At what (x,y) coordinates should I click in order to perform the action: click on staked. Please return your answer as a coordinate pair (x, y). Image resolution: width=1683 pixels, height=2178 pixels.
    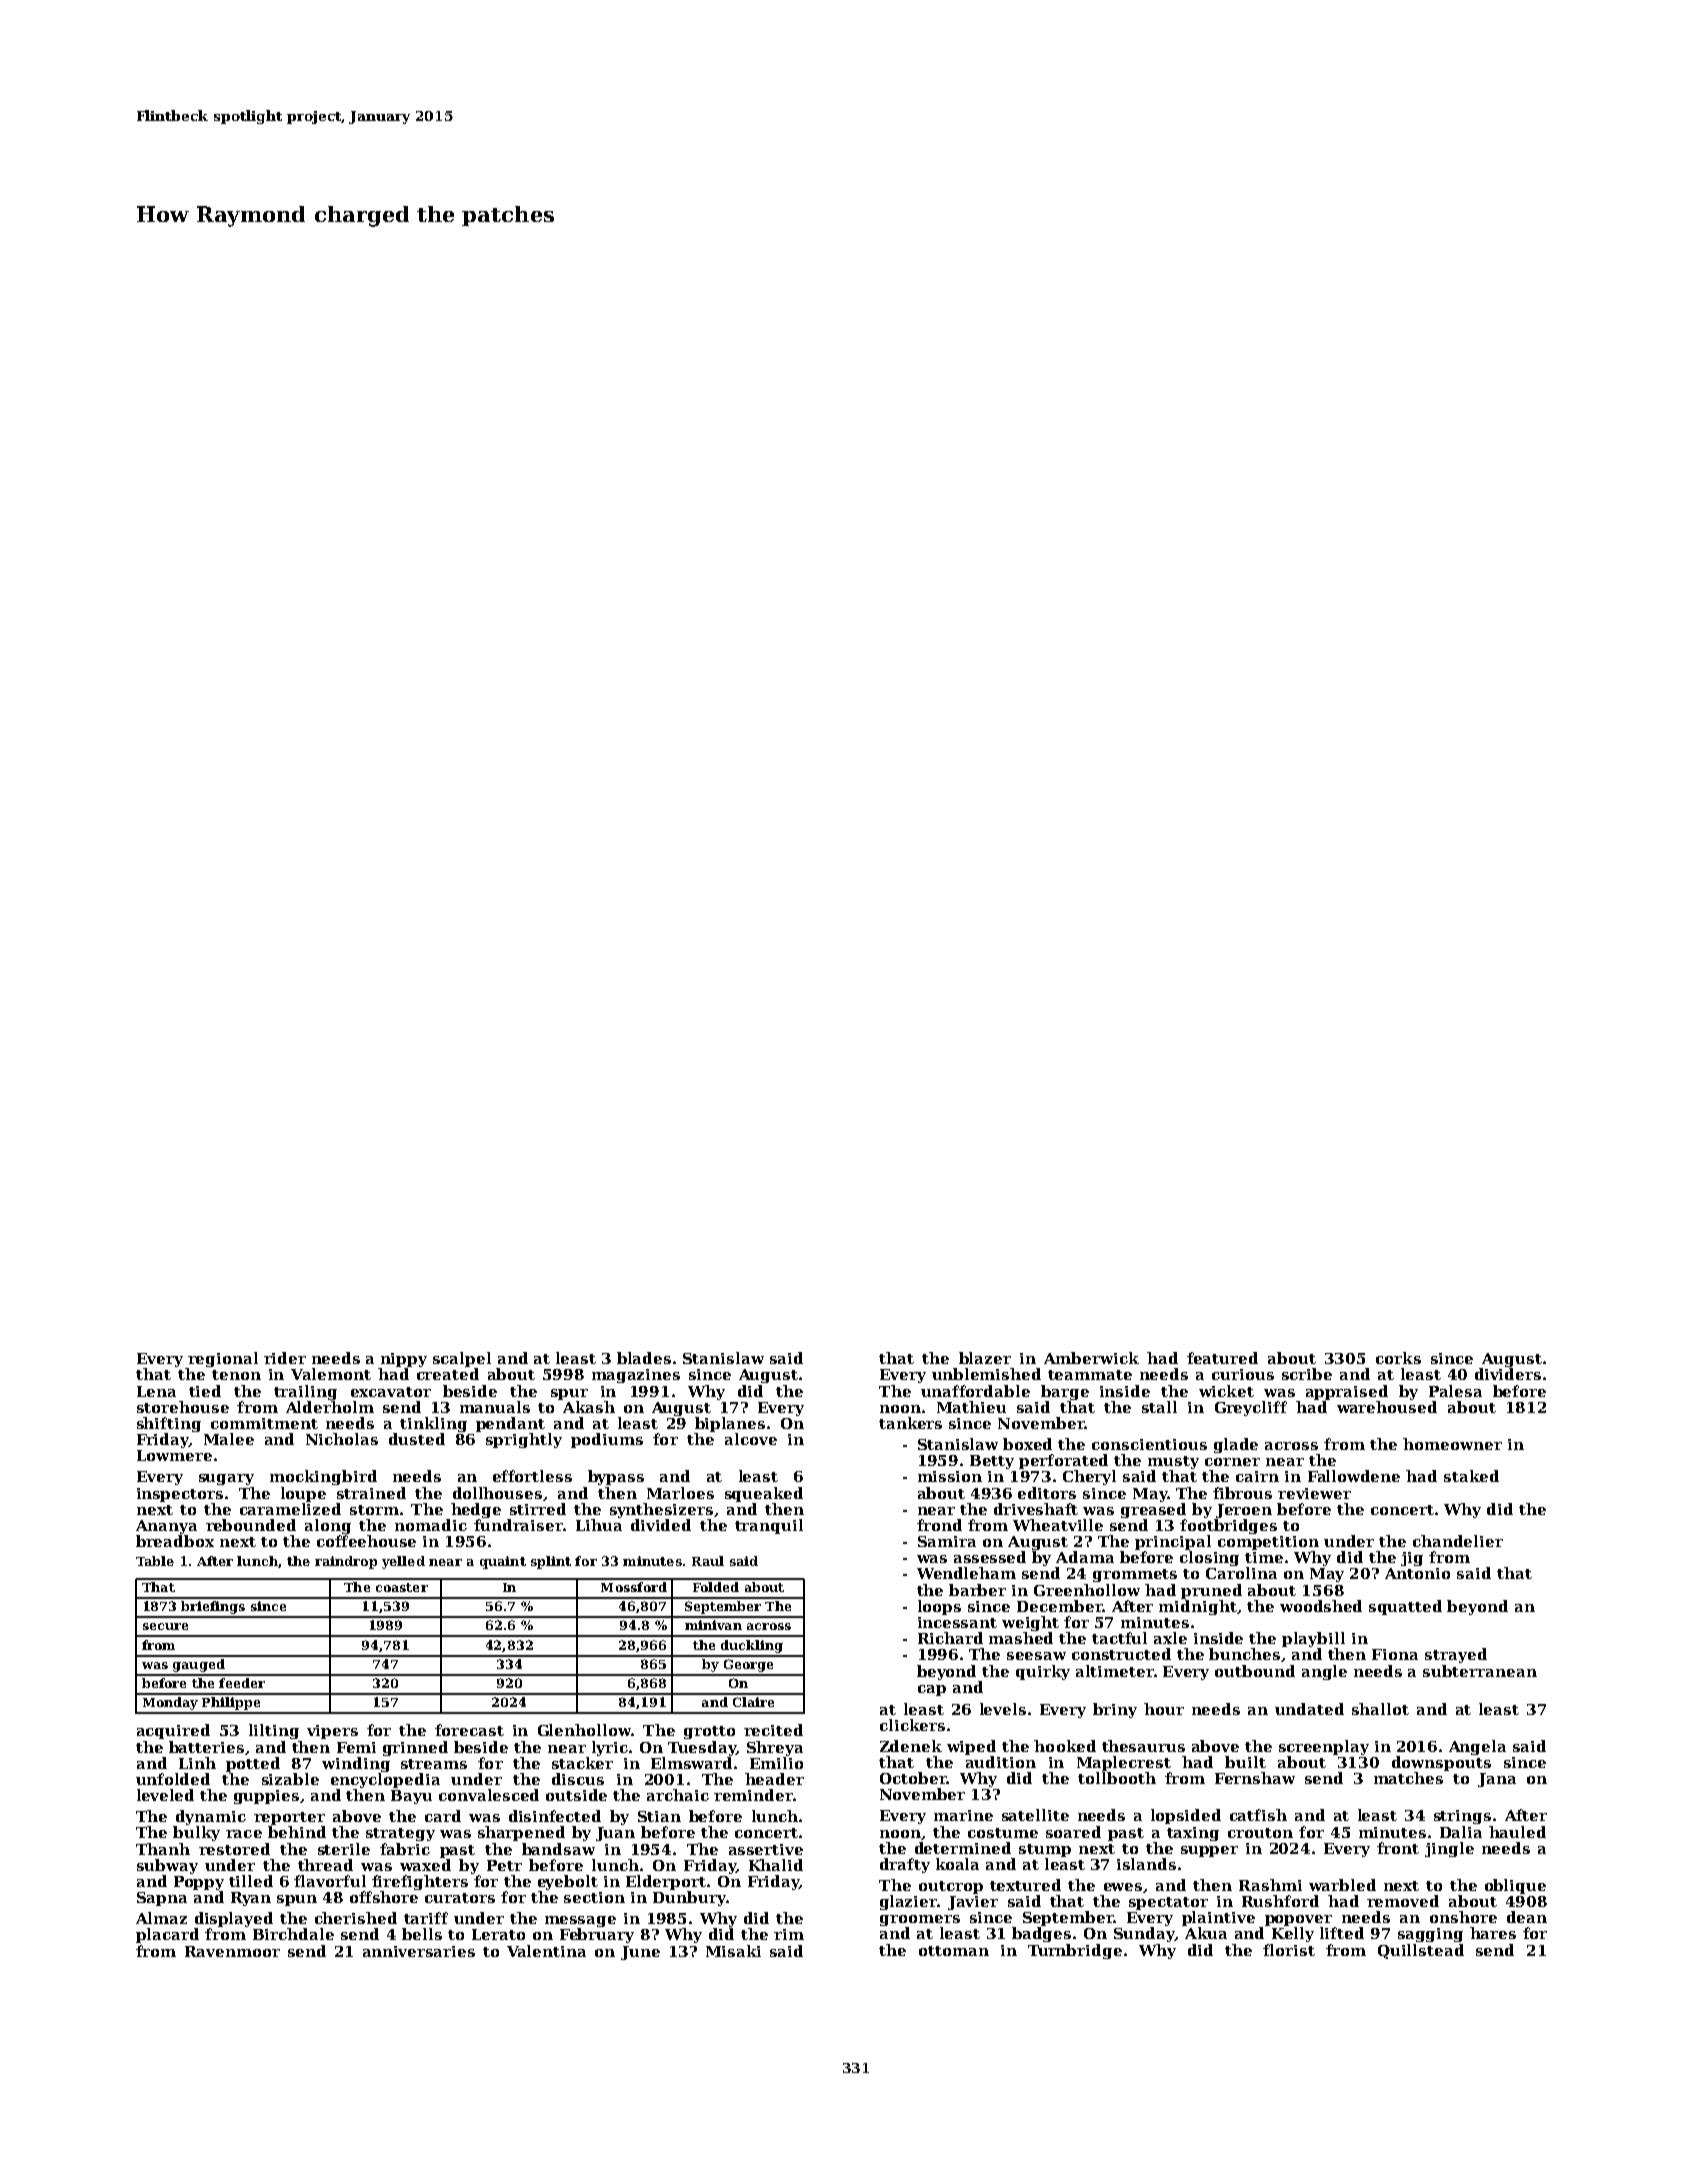
    Looking at the image, I should click on (1471, 1476).
